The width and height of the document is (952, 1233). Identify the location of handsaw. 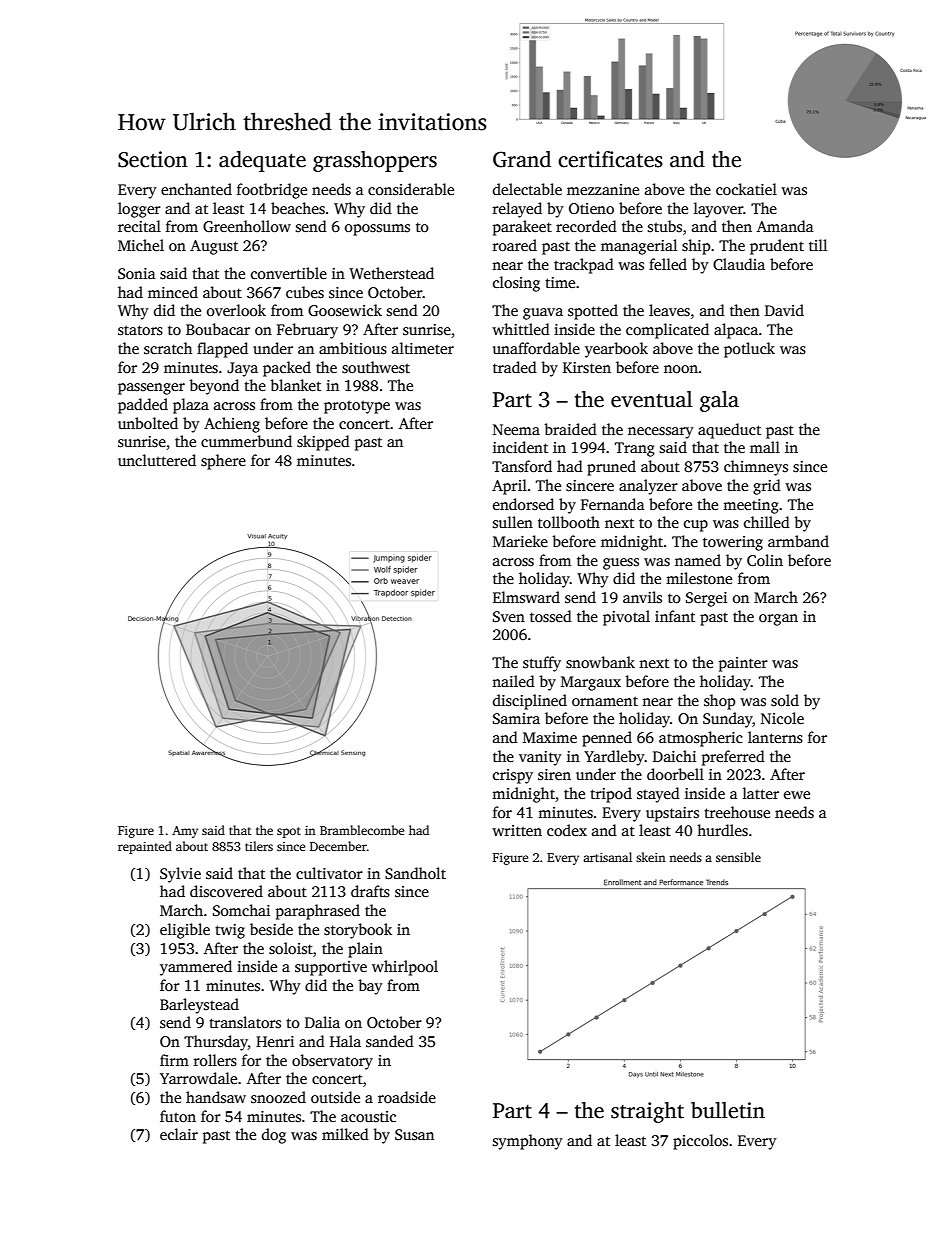
(216, 1097).
